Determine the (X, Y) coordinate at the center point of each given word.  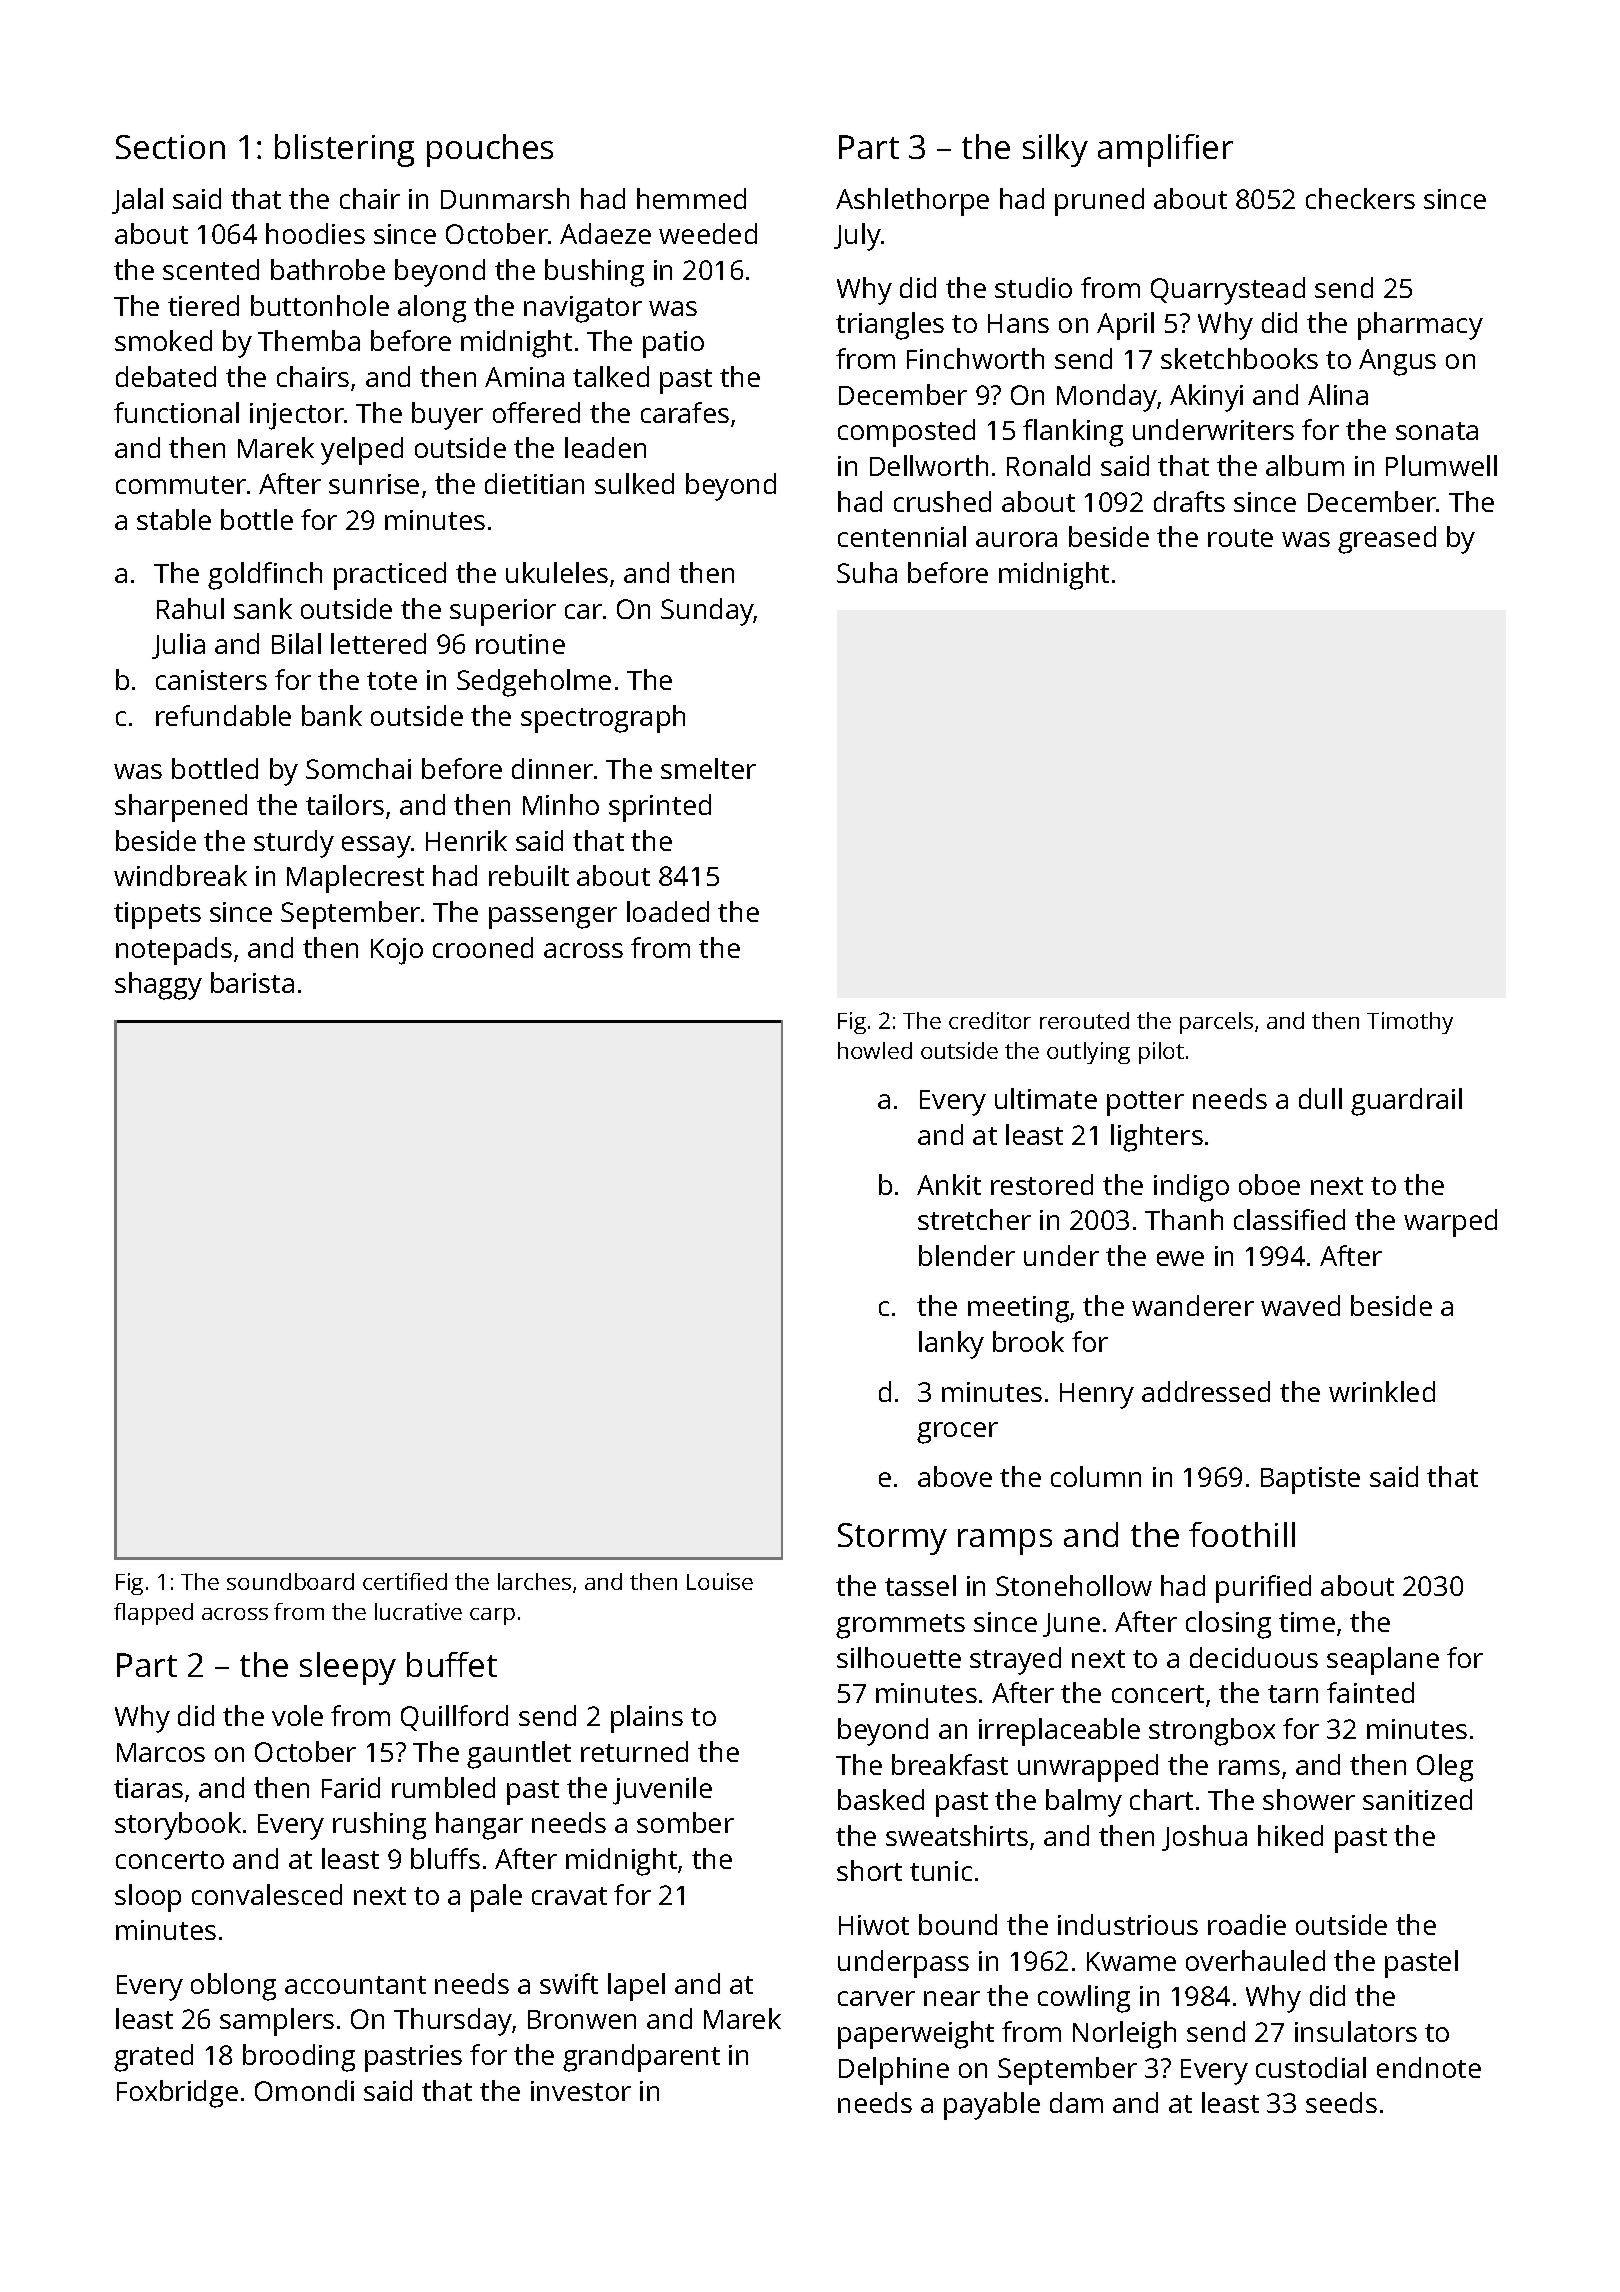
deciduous (1254, 1657)
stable (174, 519)
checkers (1360, 198)
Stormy (892, 1539)
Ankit (949, 1184)
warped (1450, 1223)
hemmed (691, 198)
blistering (344, 150)
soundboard (290, 1581)
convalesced (267, 1894)
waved (1300, 1305)
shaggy (158, 986)
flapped (153, 1614)
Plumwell (1441, 465)
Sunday (707, 612)
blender (967, 1255)
